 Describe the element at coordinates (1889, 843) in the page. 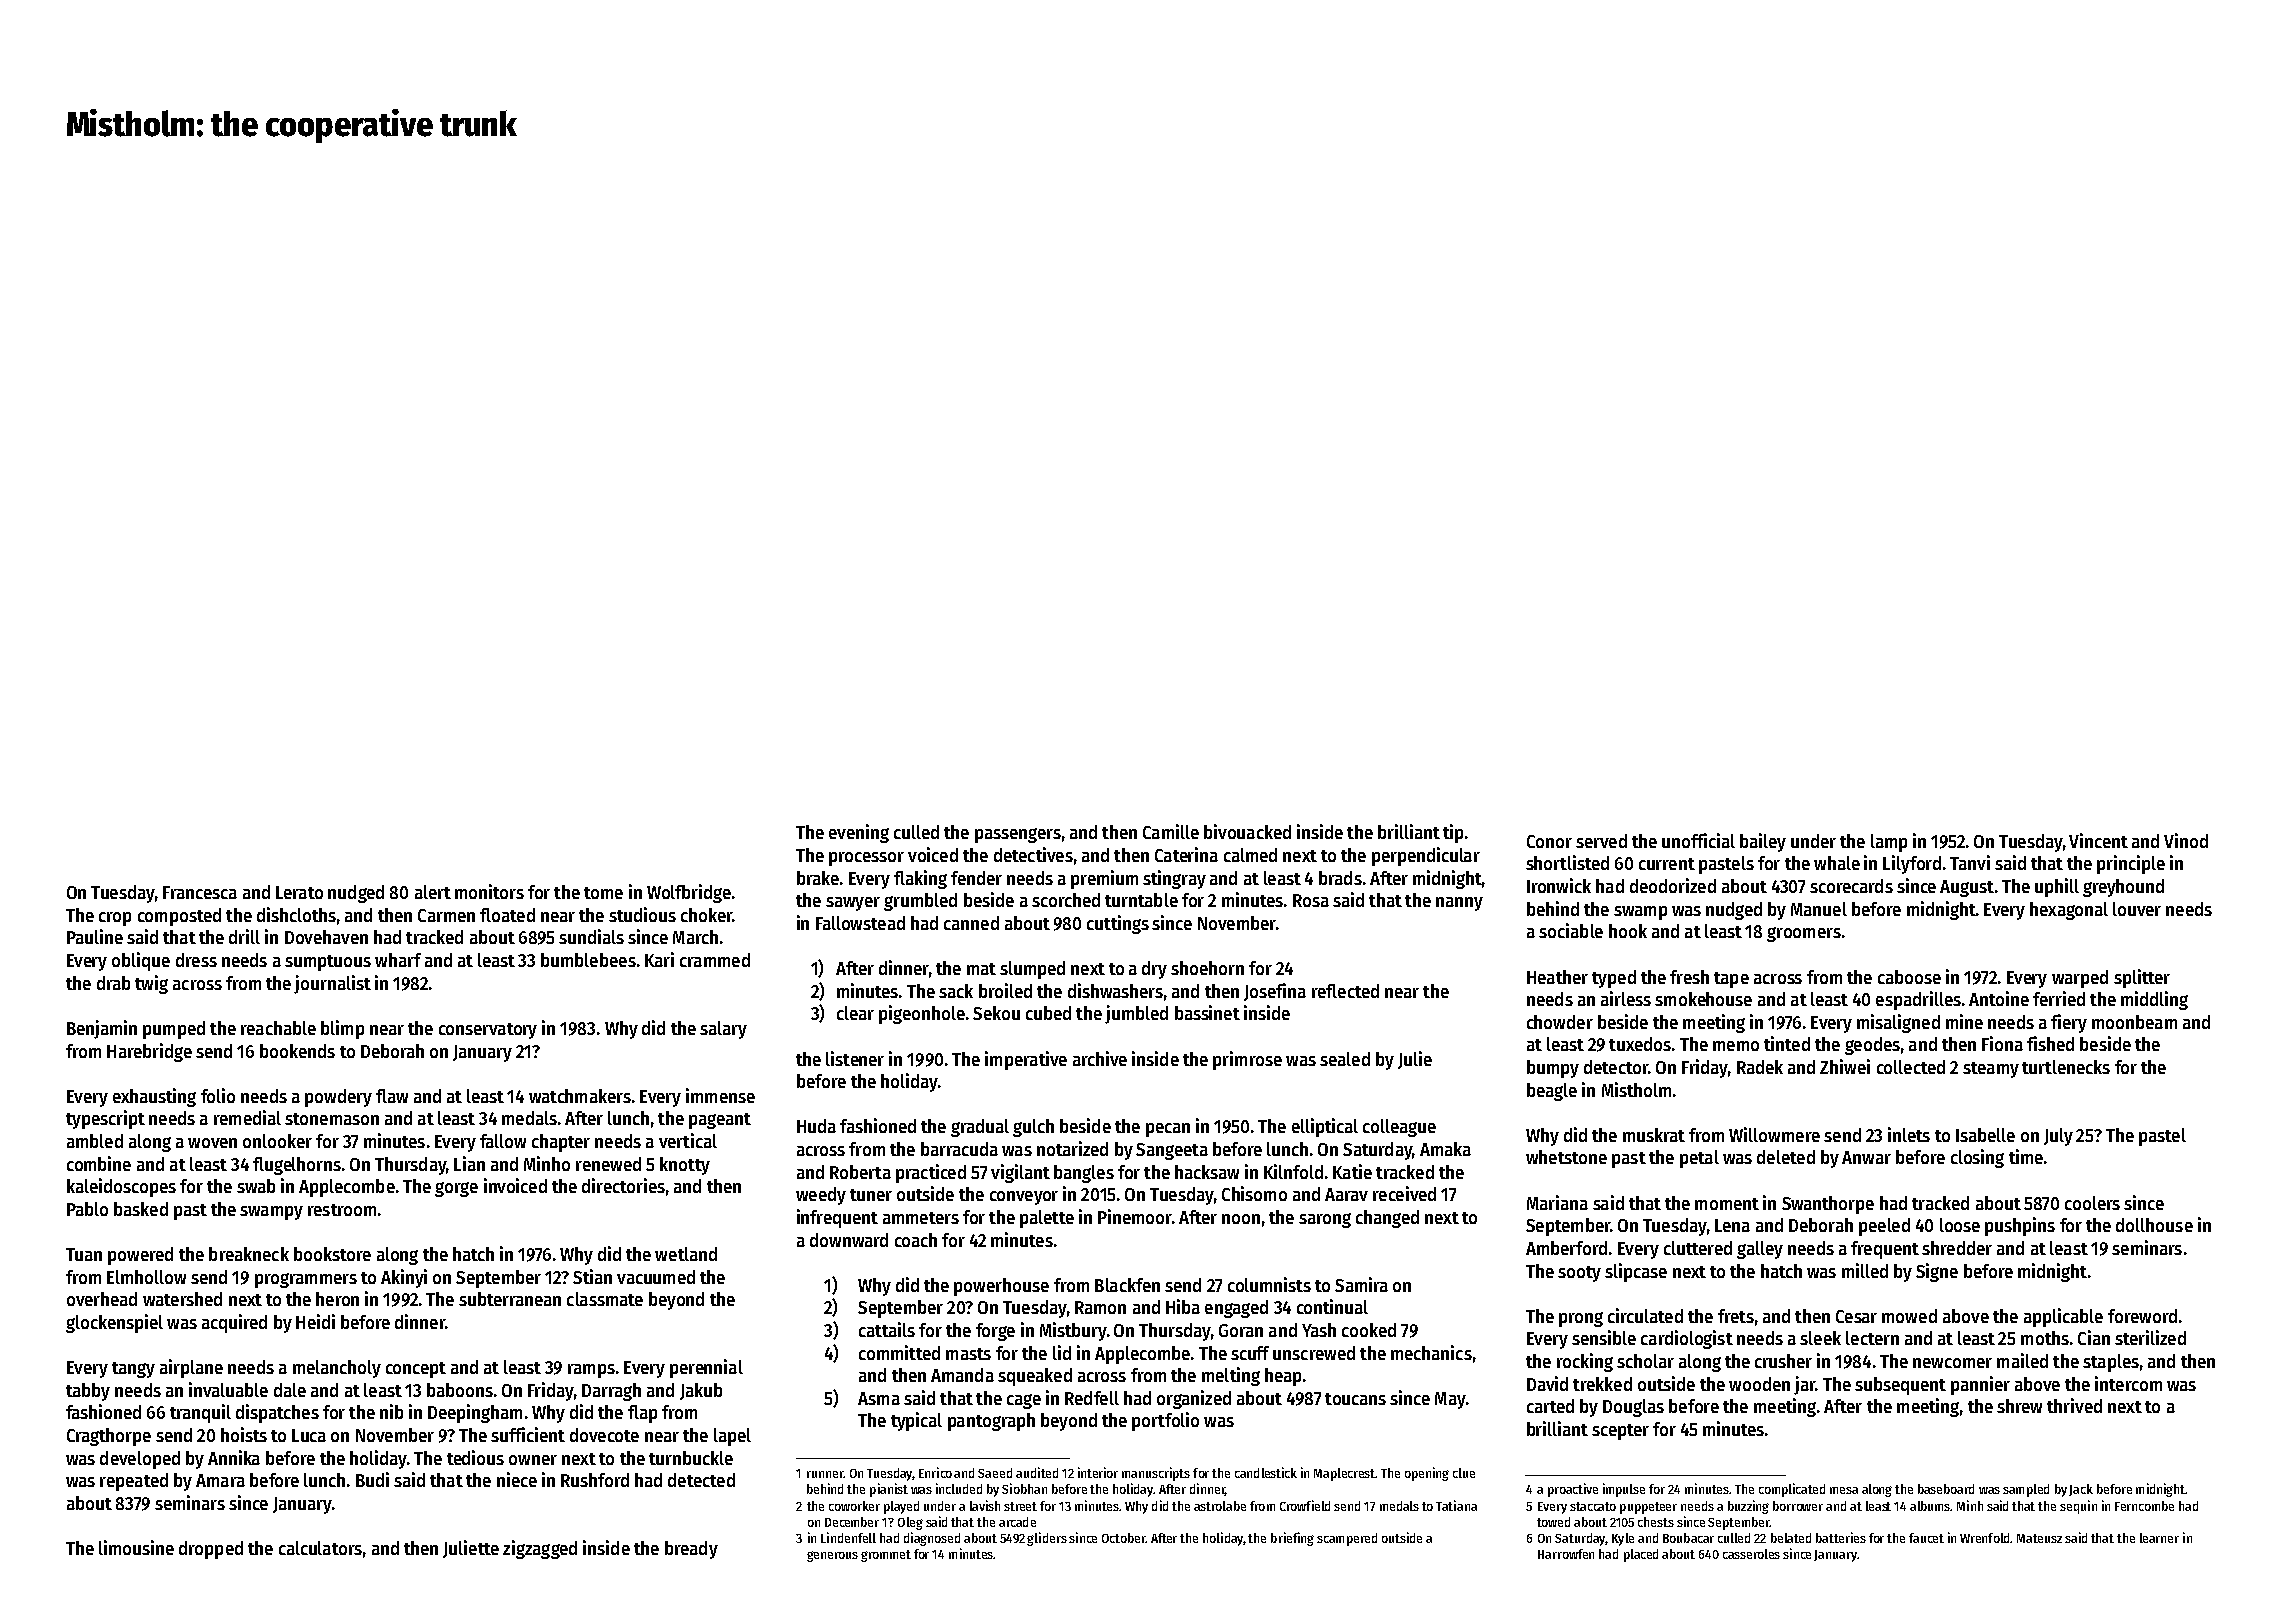

I see `lamp` at that location.
